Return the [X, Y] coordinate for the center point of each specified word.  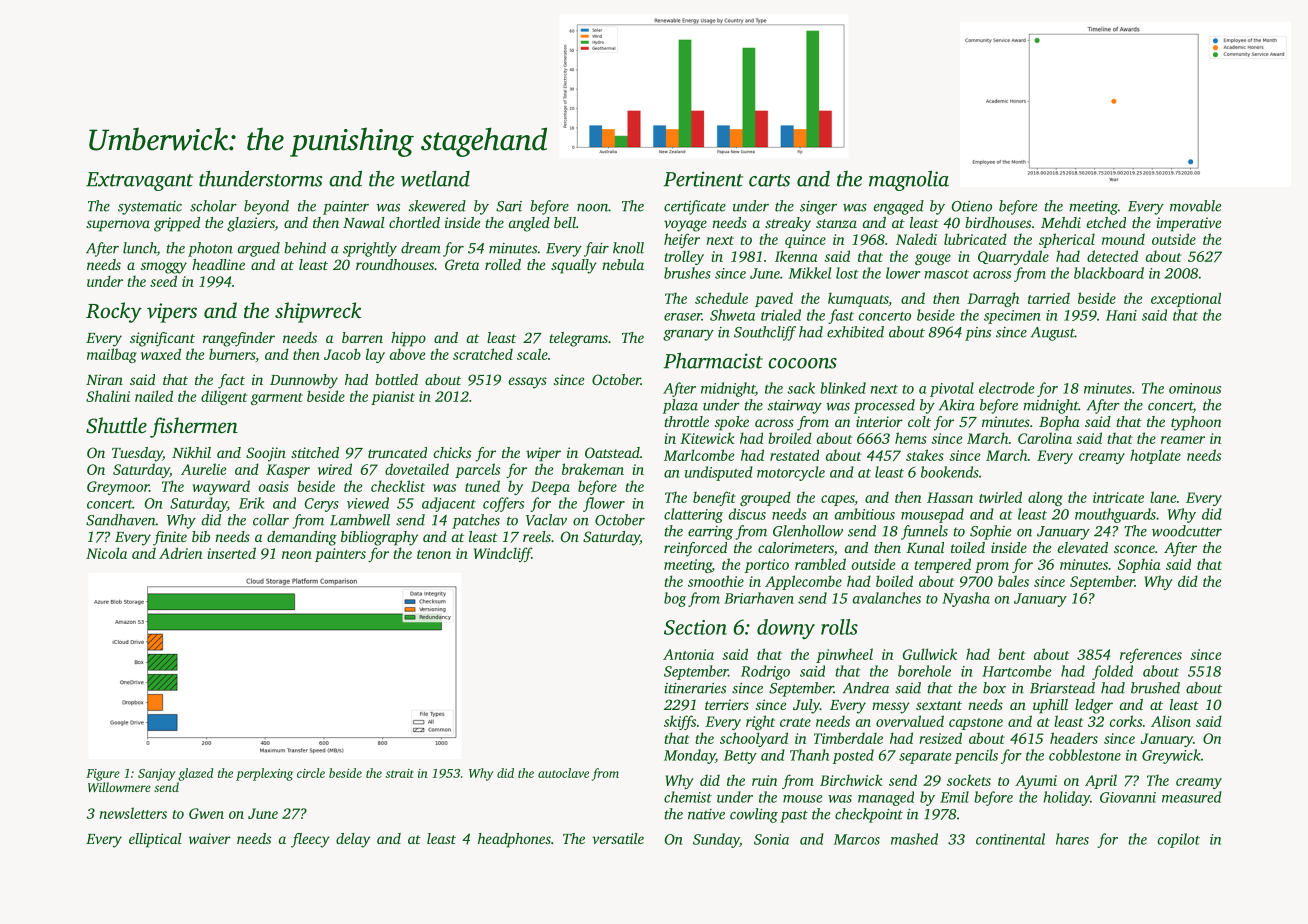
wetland [435, 179]
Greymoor [118, 488]
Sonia [771, 839]
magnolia [909, 181]
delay [353, 840]
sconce [1134, 549]
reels [537, 536]
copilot [1179, 840]
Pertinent [703, 179]
